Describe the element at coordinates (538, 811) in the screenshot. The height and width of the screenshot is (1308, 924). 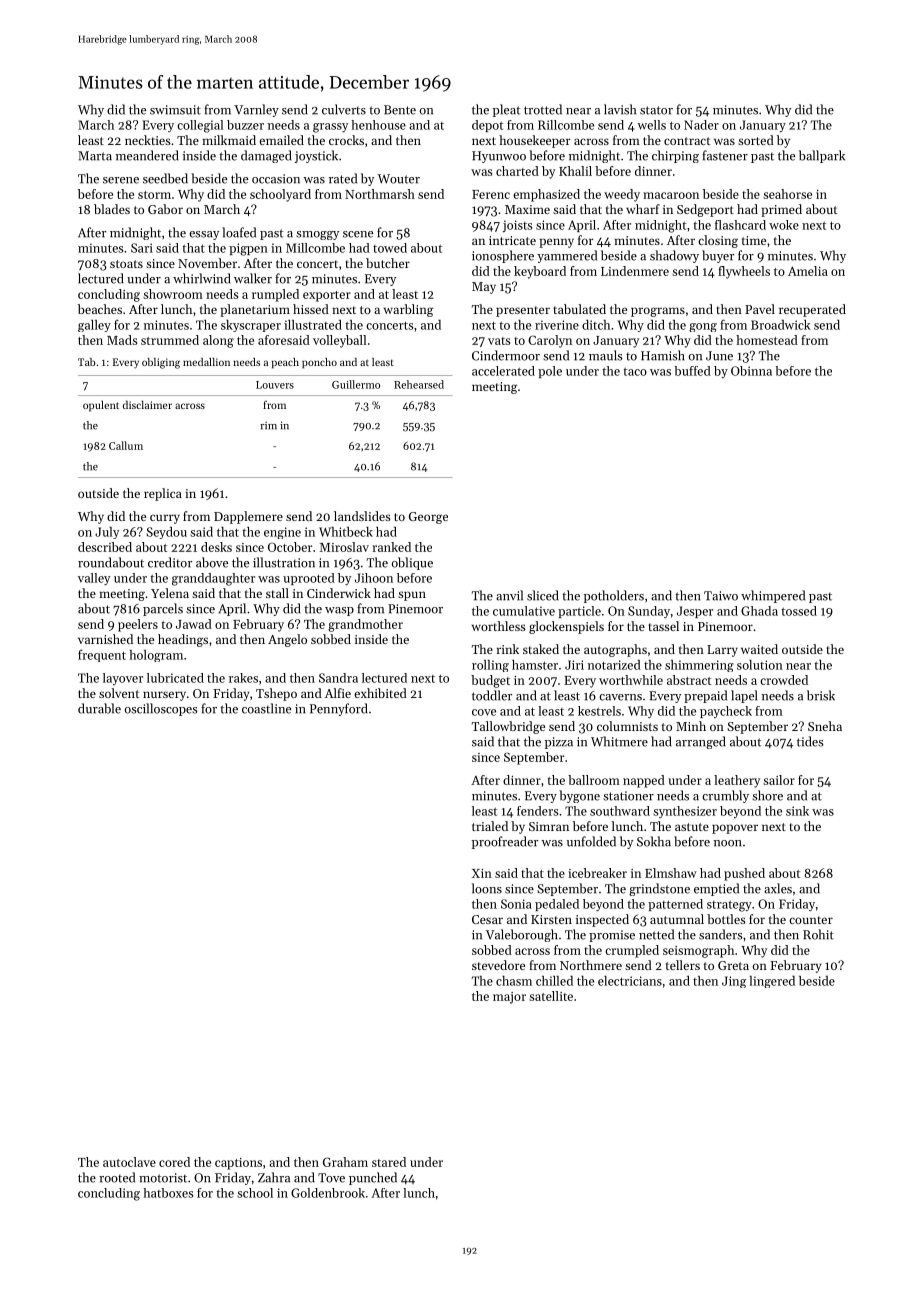
I see `fenders` at that location.
